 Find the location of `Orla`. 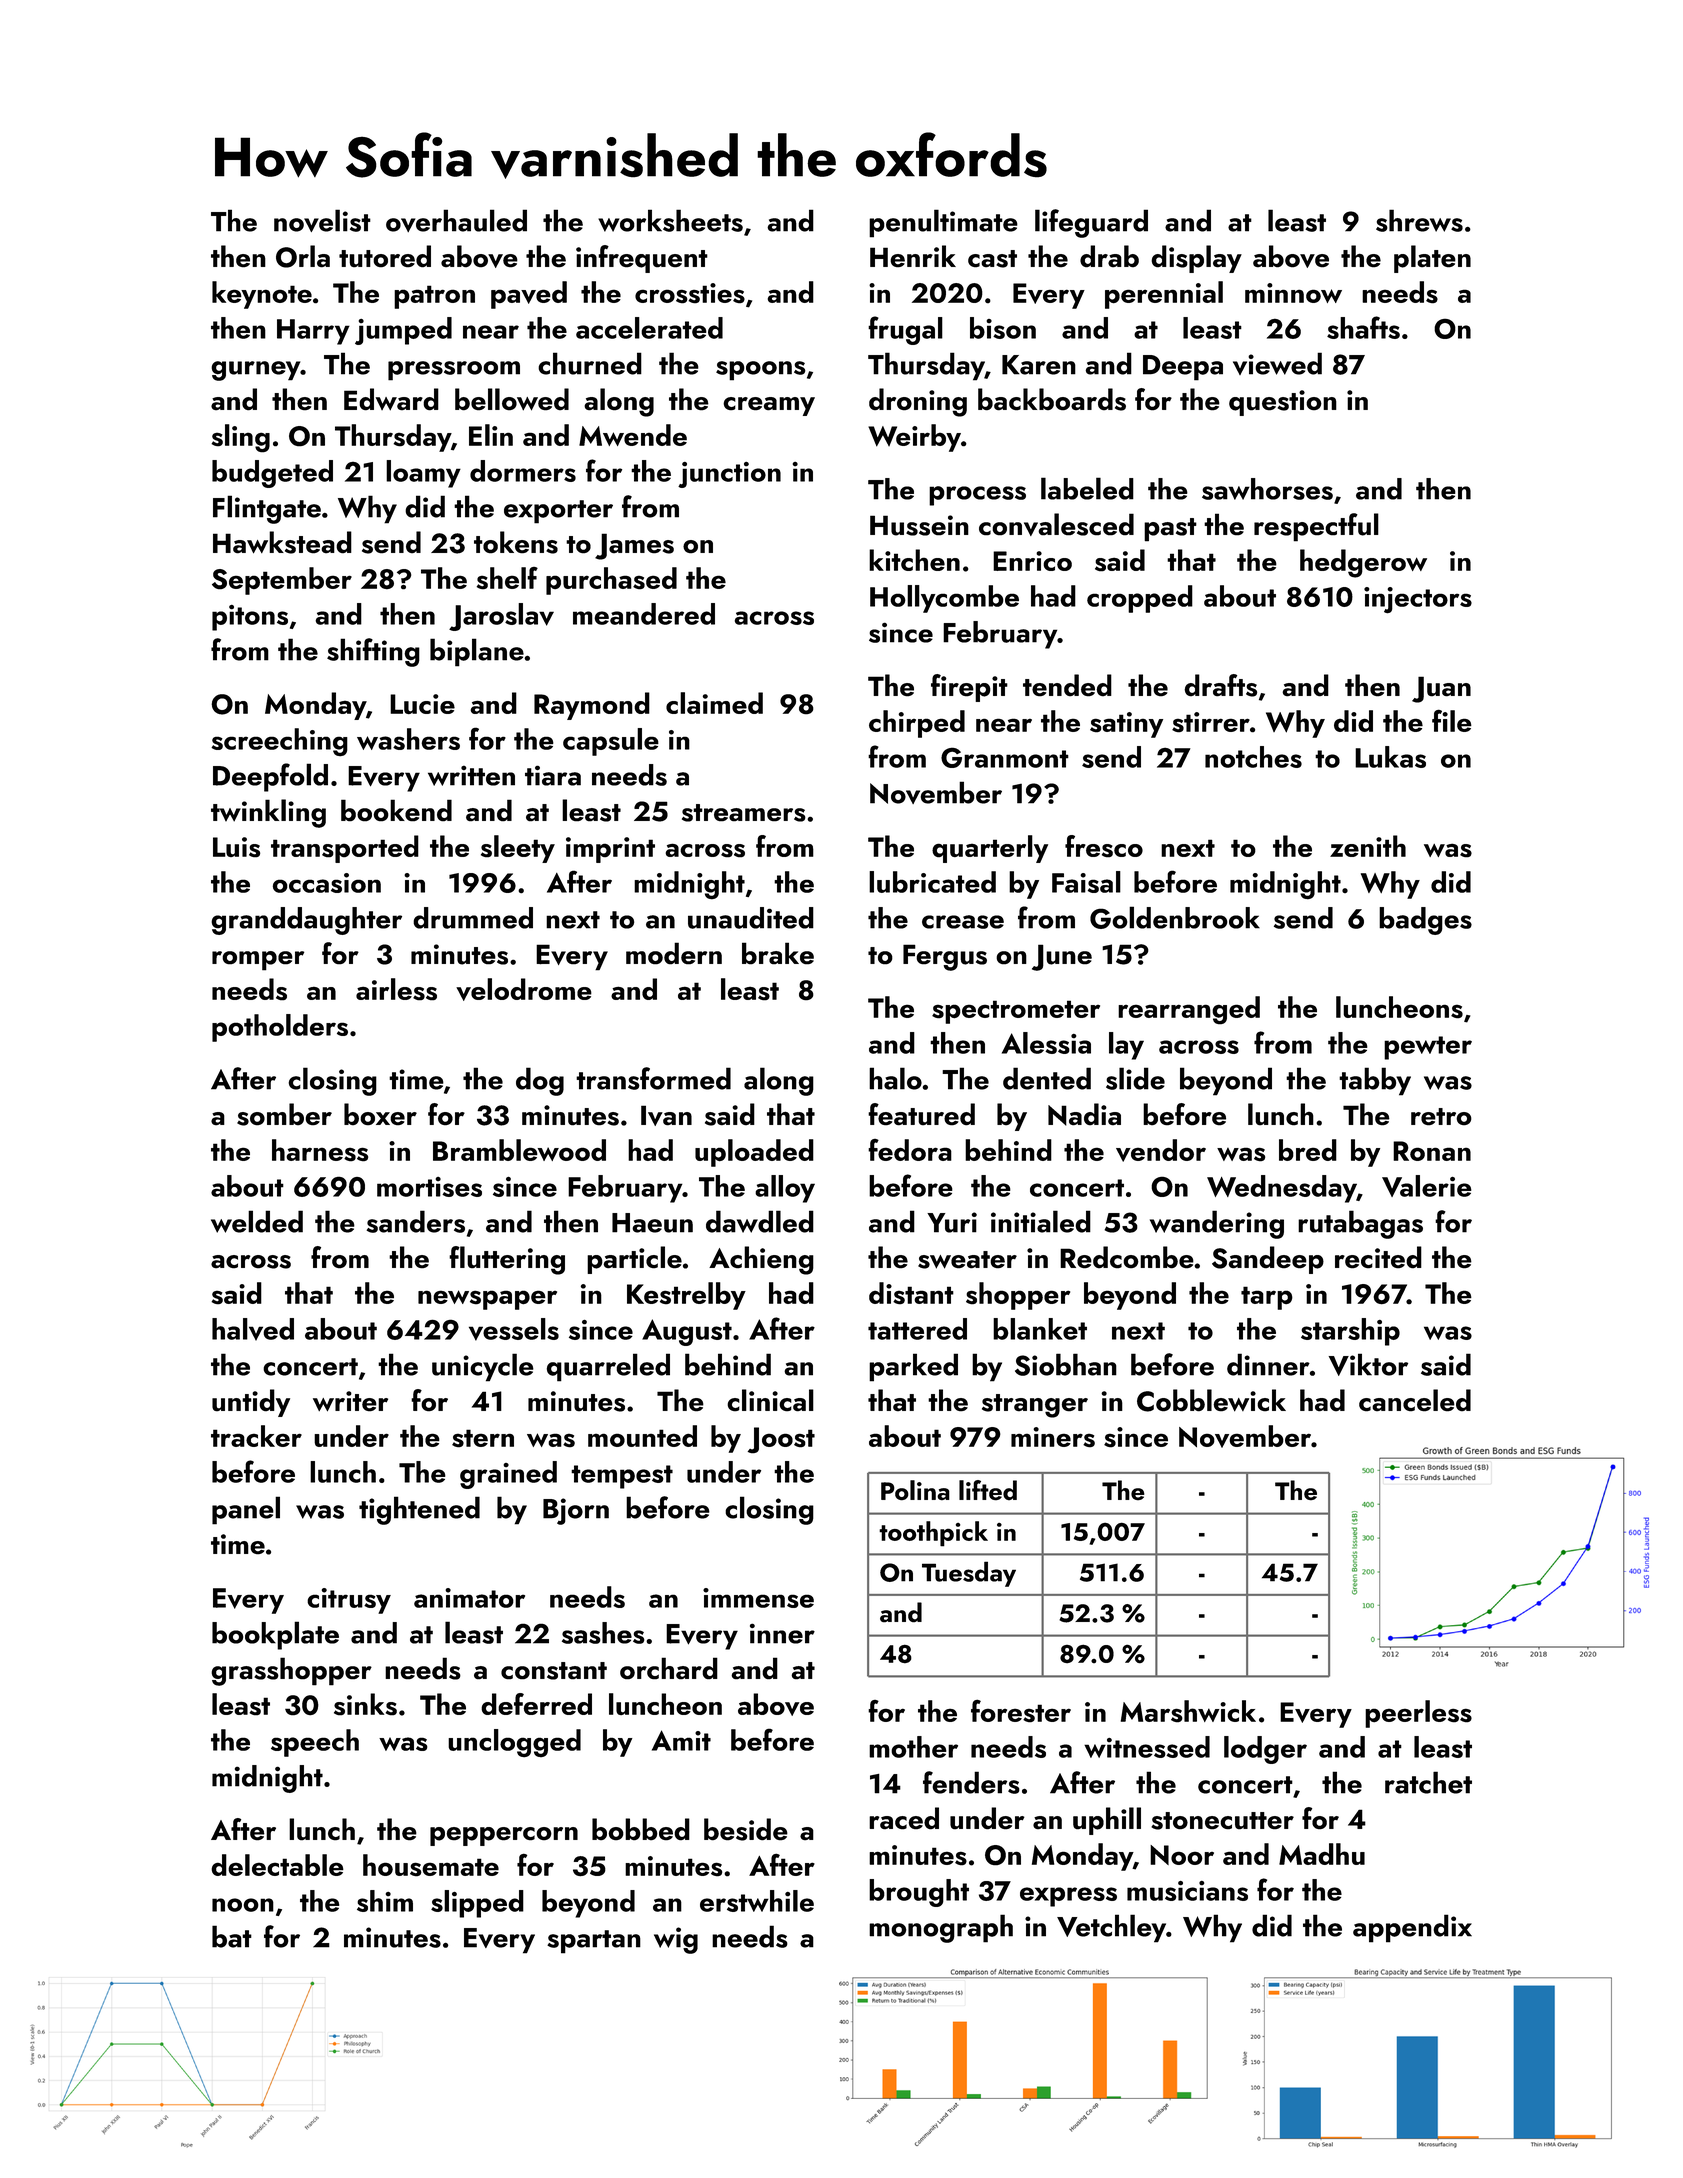

Orla is located at coordinates (303, 256).
